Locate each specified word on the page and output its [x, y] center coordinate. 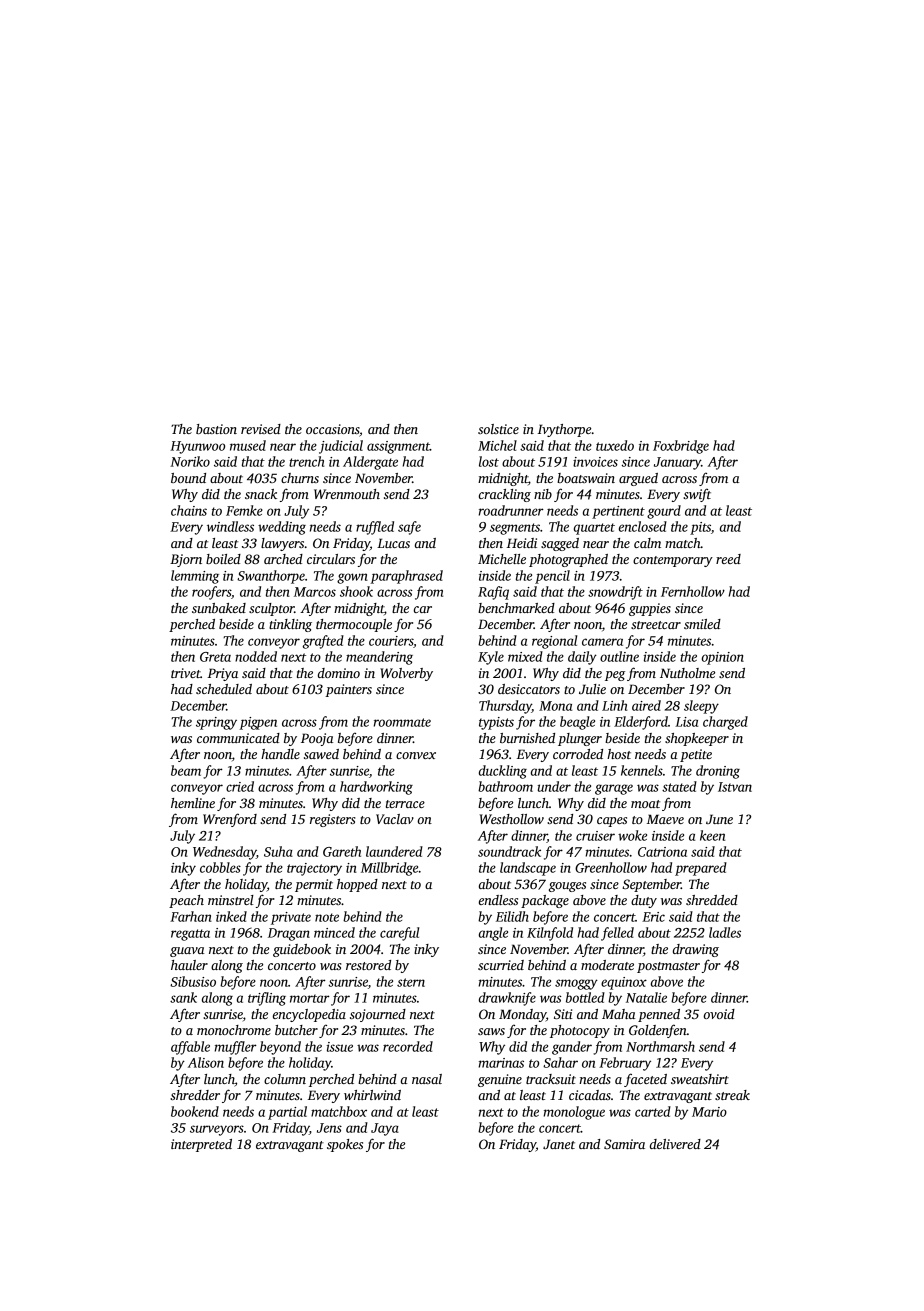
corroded [578, 754]
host [619, 754]
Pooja [317, 739]
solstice [498, 429]
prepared [701, 869]
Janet [559, 1144]
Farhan [191, 916]
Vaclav [395, 819]
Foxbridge [681, 447]
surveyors [217, 1130]
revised [261, 429]
